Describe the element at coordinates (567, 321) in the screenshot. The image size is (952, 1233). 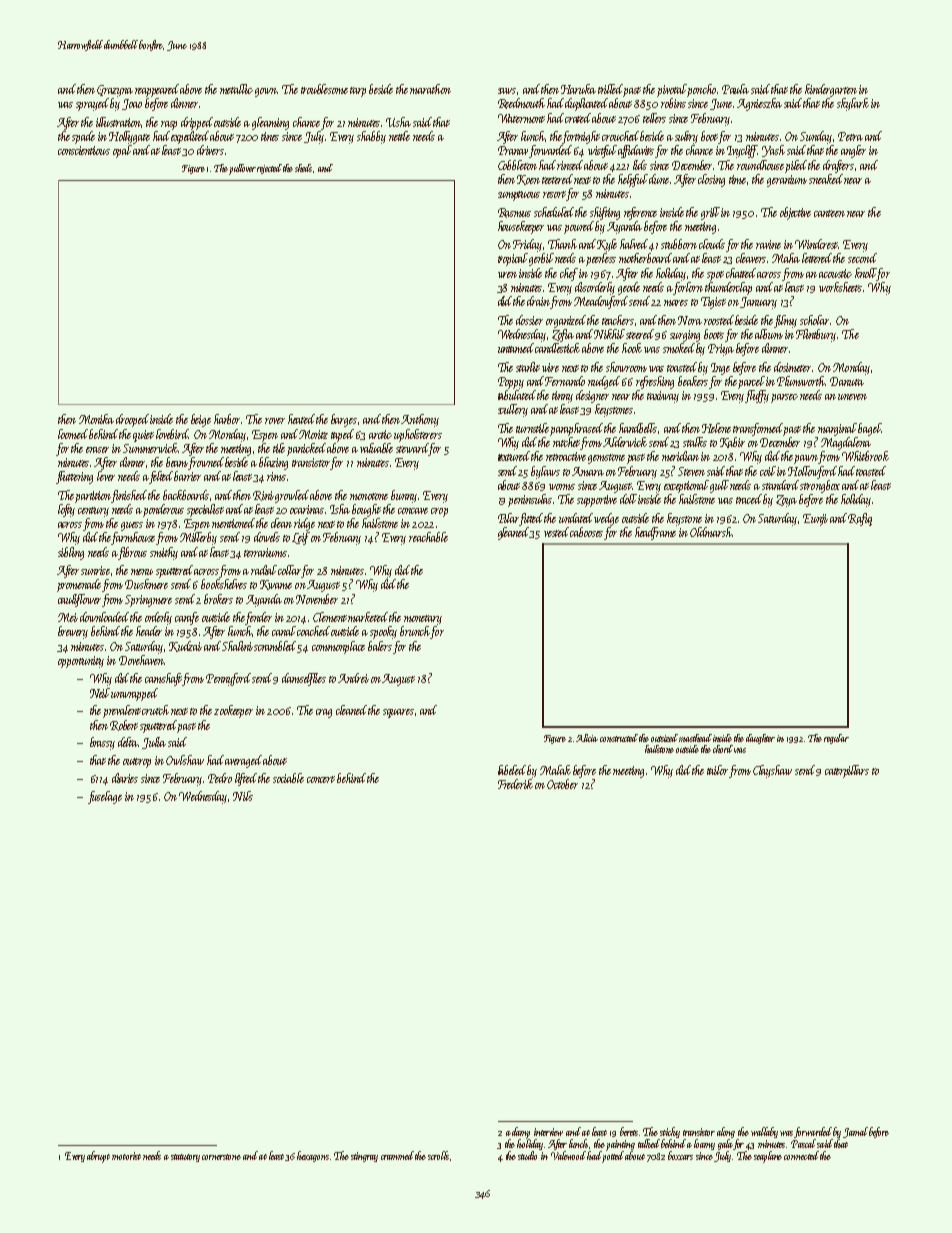
I see `organized` at that location.
